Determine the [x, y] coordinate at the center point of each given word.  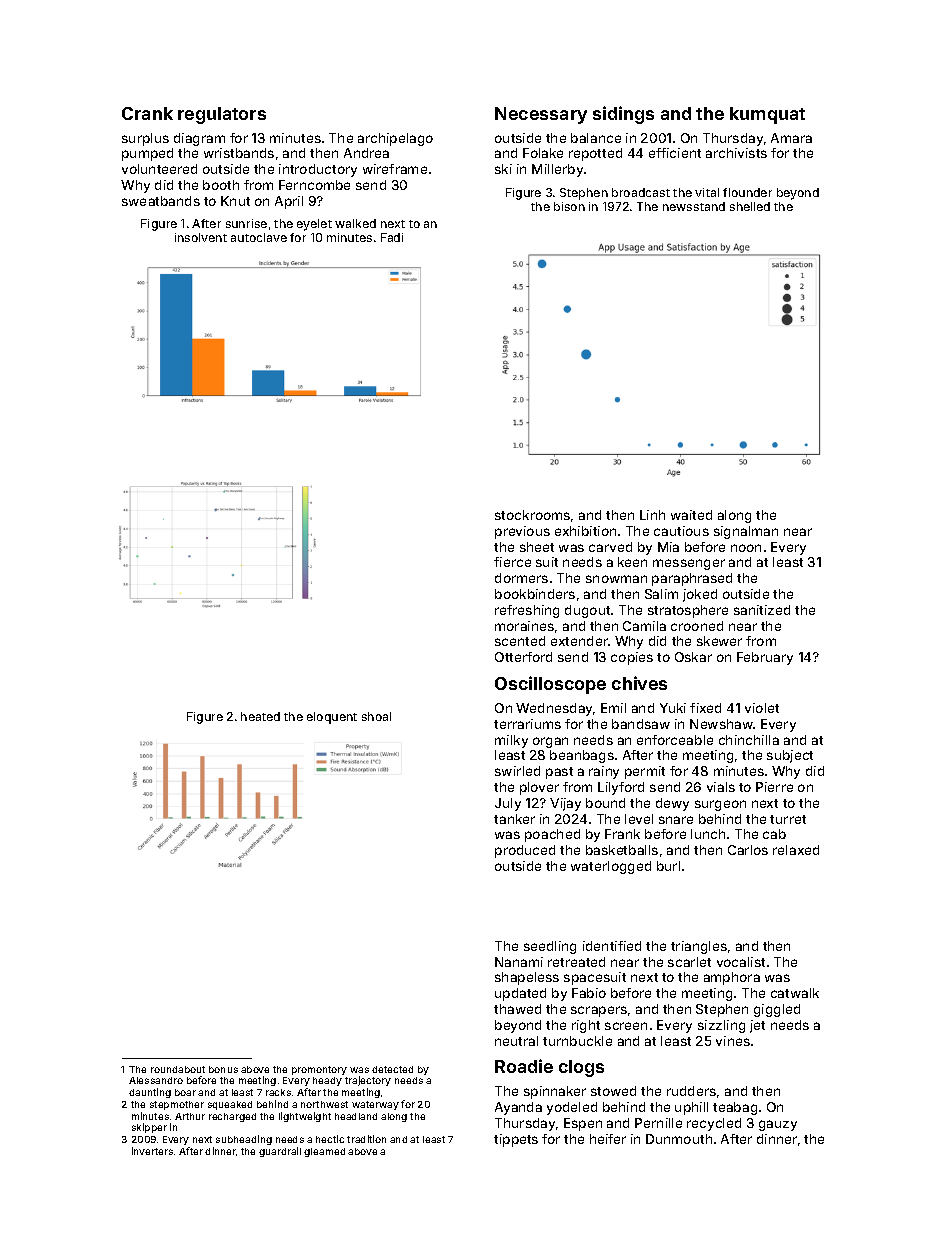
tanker [514, 819]
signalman [746, 532]
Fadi [392, 237]
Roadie [524, 1066]
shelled [750, 206]
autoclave [259, 237]
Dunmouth [679, 1139]
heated [260, 716]
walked [355, 223]
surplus [145, 139]
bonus [223, 1069]
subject [790, 756]
